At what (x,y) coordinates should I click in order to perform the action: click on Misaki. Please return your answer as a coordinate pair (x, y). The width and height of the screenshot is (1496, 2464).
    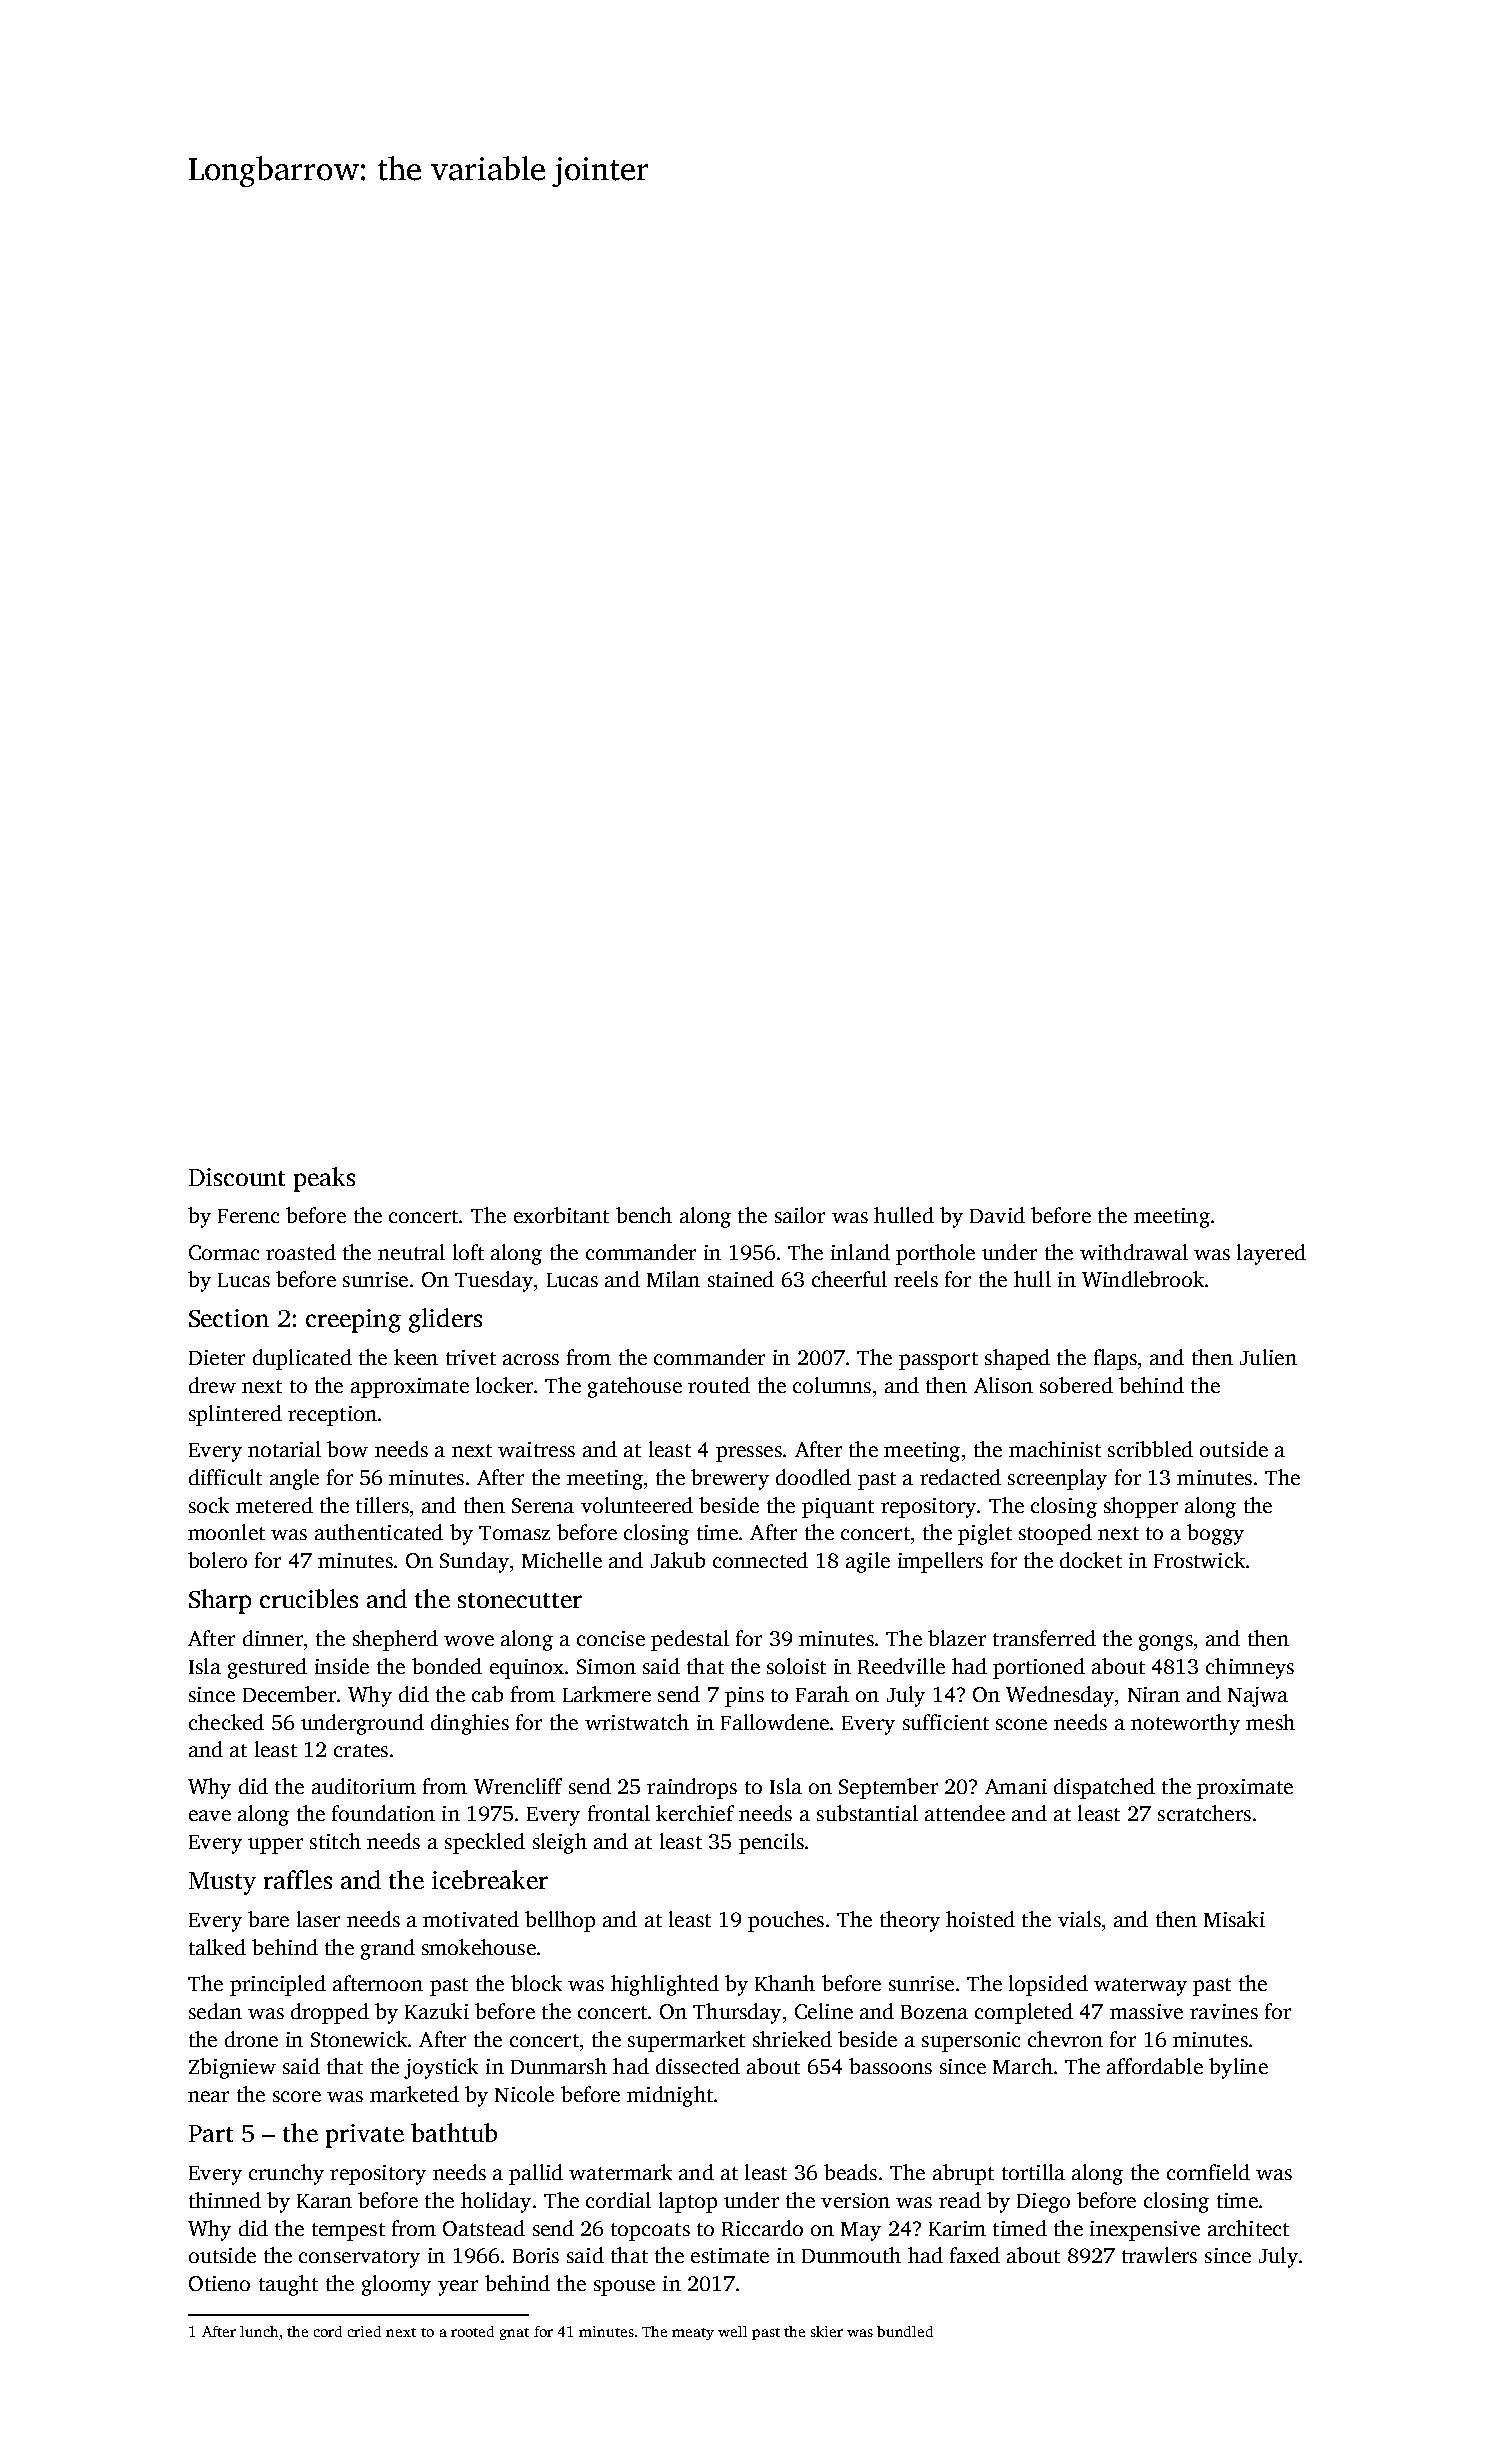
    Looking at the image, I should click on (1234, 1919).
